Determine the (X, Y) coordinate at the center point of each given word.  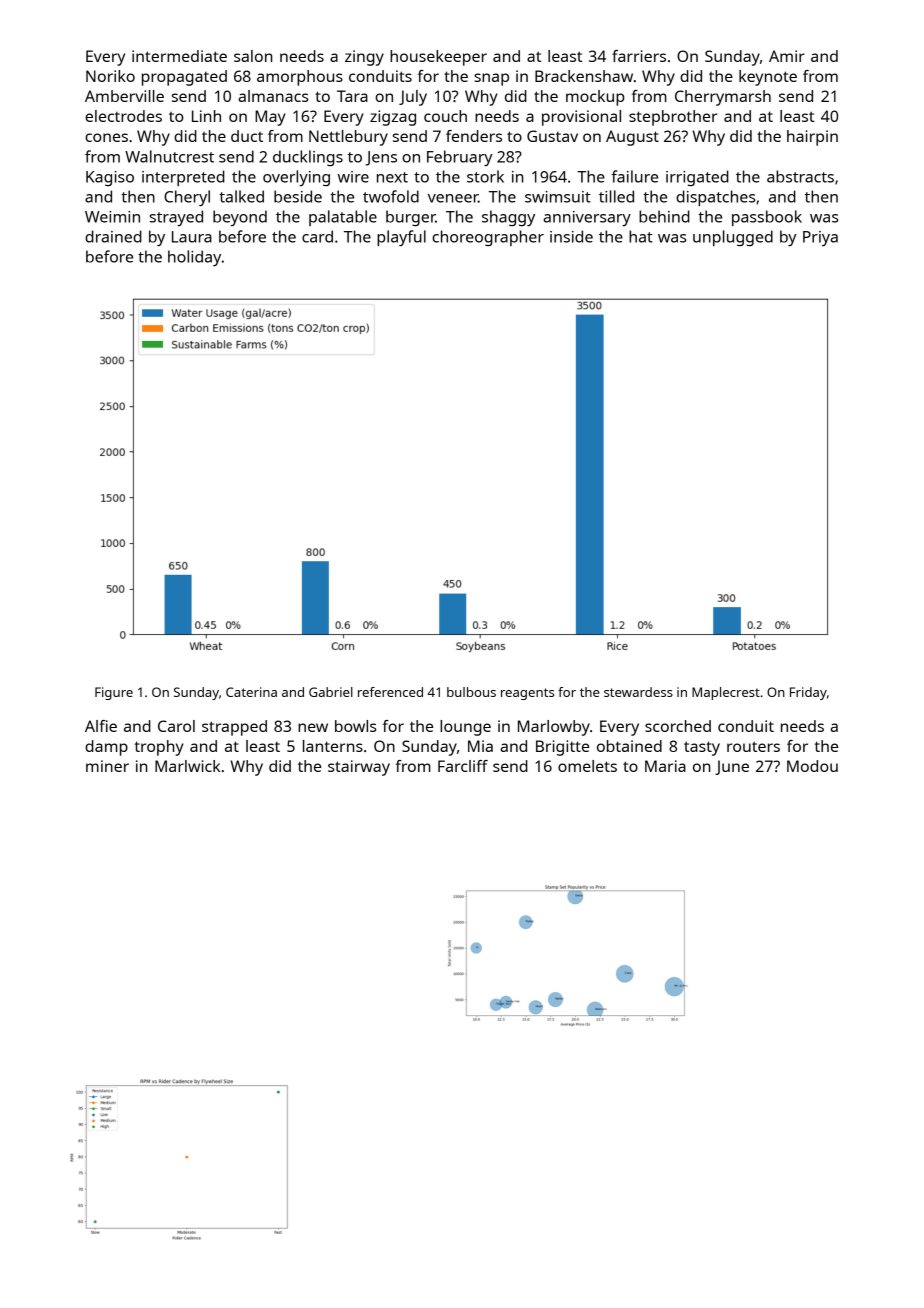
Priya (820, 238)
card (317, 236)
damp (106, 748)
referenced (390, 692)
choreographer (488, 238)
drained (113, 236)
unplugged (733, 238)
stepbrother (673, 118)
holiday (194, 258)
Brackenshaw (584, 76)
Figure (114, 693)
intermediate (179, 56)
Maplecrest (726, 693)
